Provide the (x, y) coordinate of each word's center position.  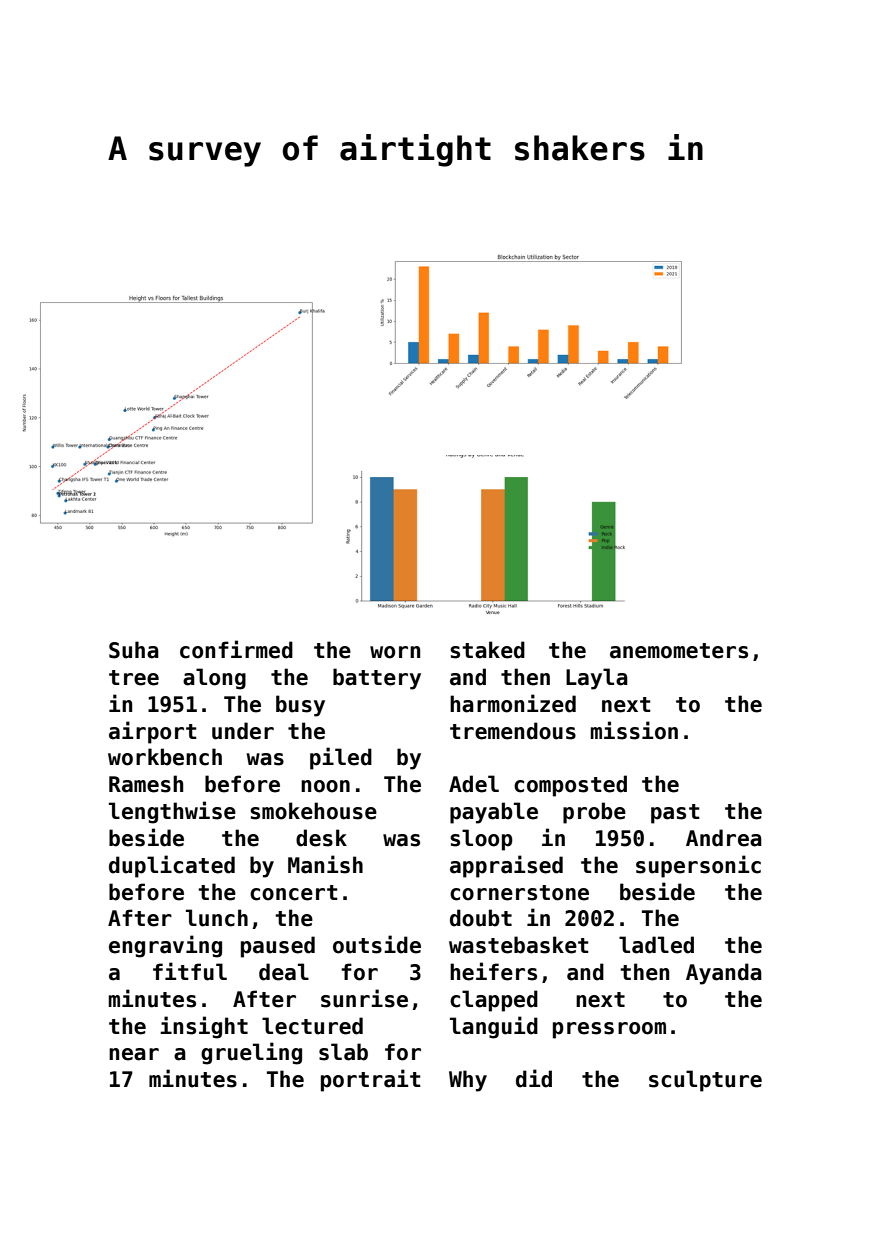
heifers (493, 971)
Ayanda (724, 974)
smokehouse (313, 811)
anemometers (679, 651)
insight (204, 1027)
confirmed (236, 649)
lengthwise (172, 812)
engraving (165, 946)
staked (487, 650)
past (675, 814)
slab (343, 1052)
